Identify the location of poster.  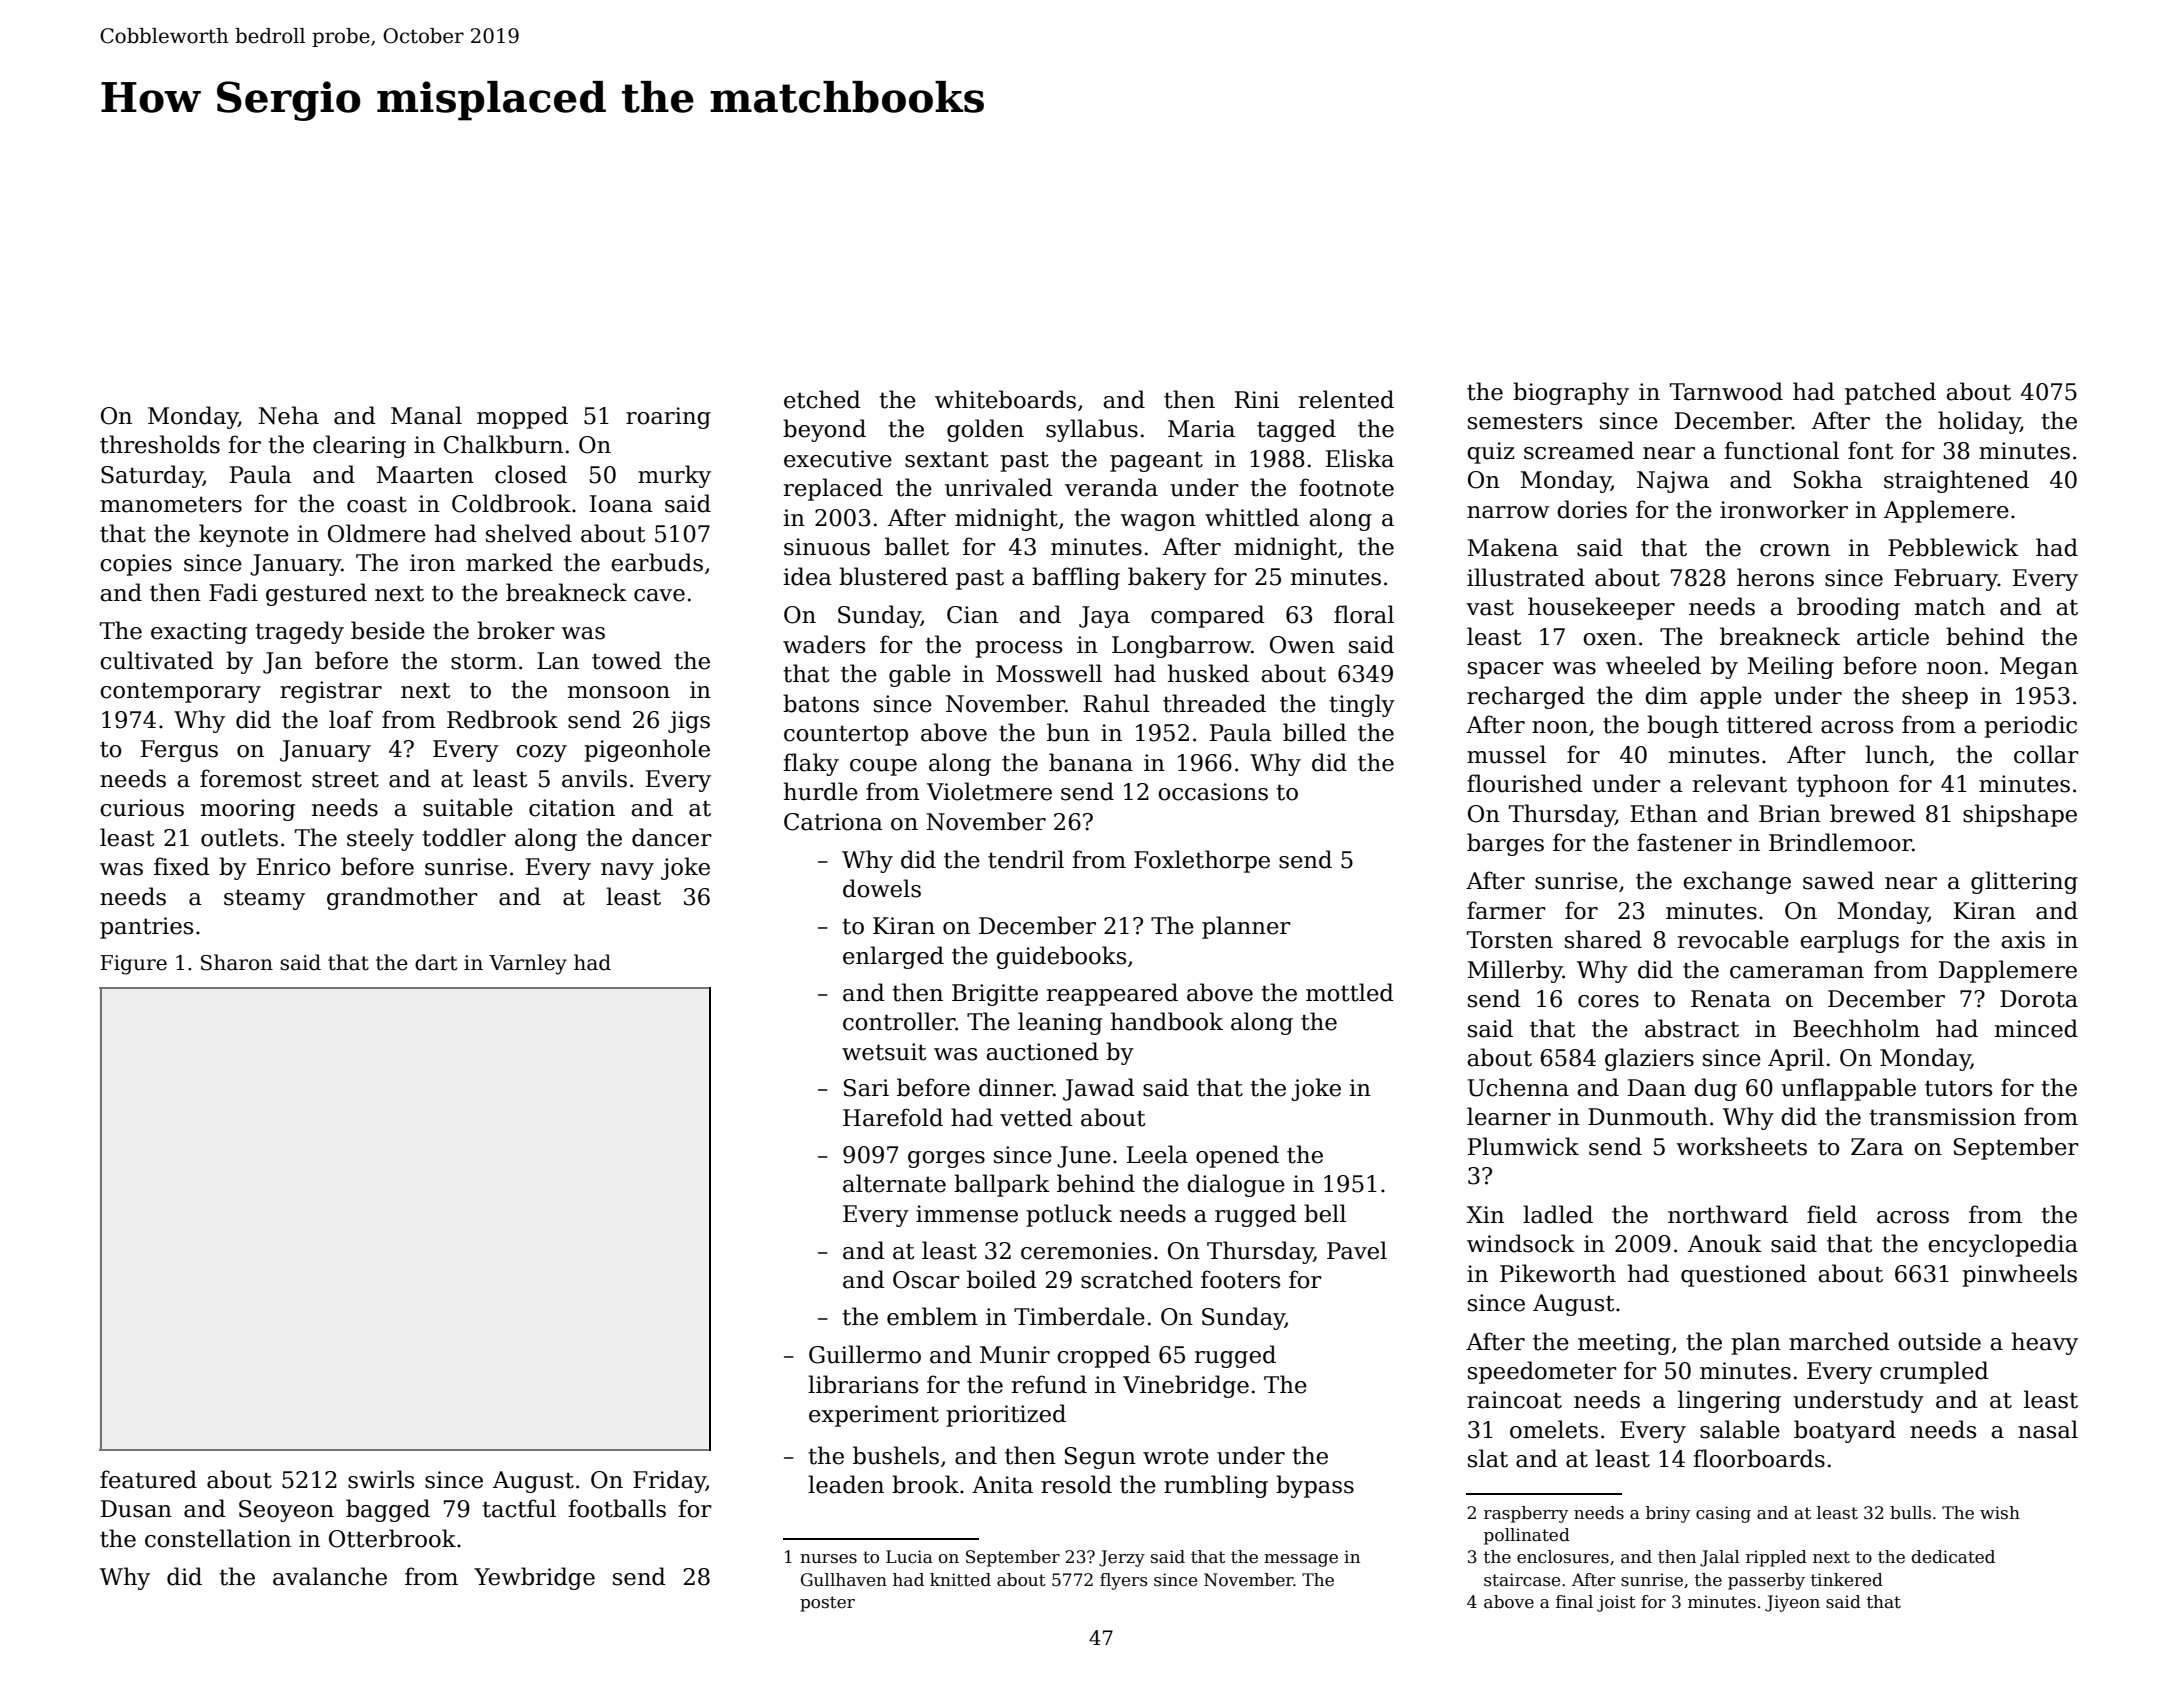
(827, 1604).
